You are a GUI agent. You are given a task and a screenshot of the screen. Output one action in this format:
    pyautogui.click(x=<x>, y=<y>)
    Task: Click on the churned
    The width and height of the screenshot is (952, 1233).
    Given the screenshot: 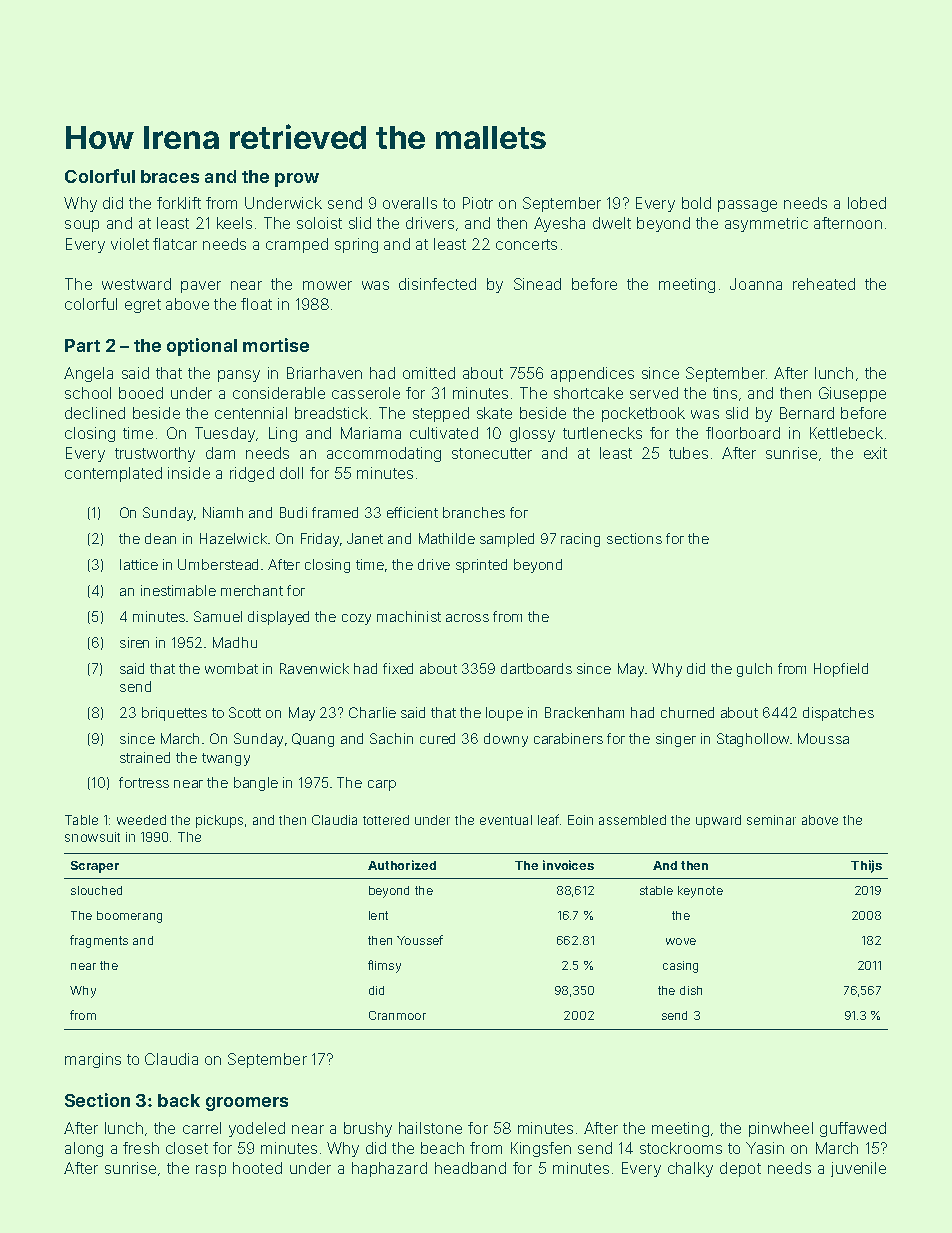 What is the action you would take?
    pyautogui.click(x=687, y=712)
